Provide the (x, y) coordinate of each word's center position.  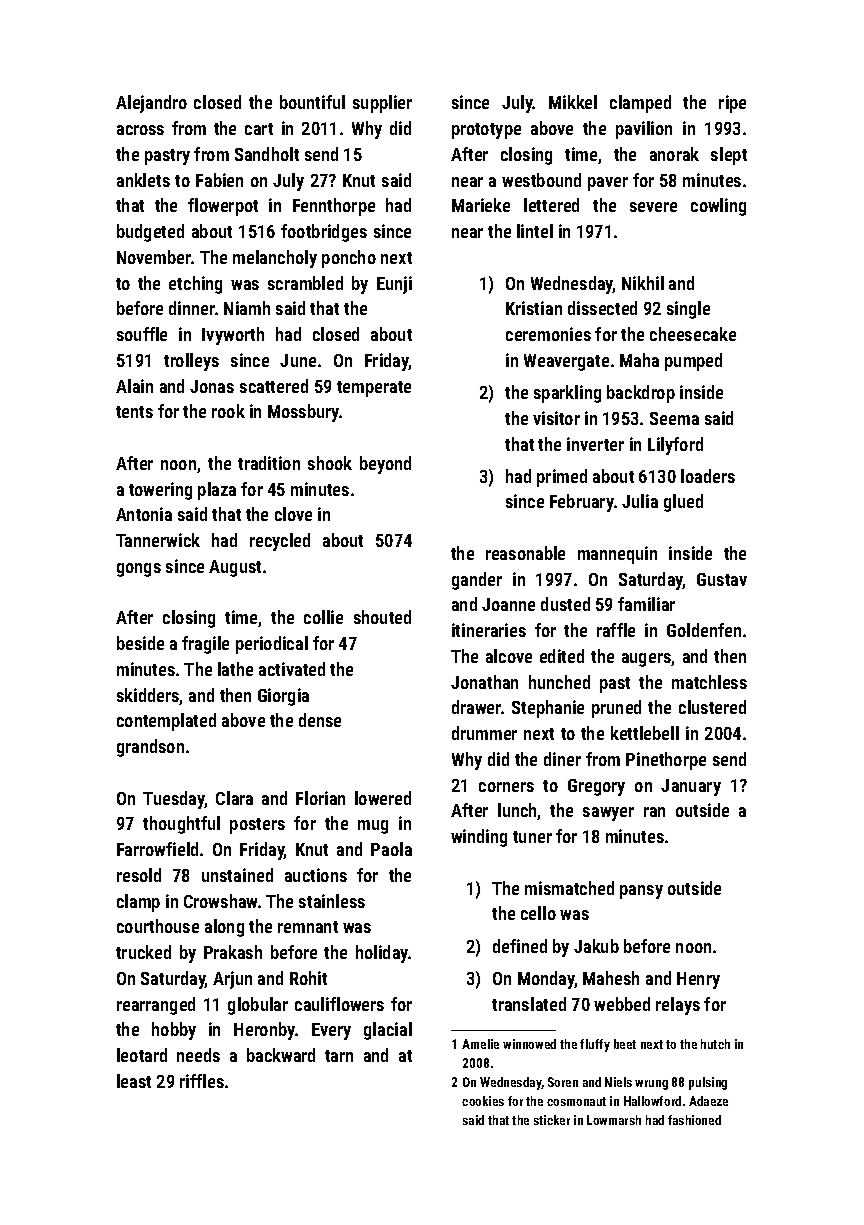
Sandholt (267, 154)
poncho (349, 259)
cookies (483, 1101)
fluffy (595, 1045)
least (134, 1081)
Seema (674, 418)
